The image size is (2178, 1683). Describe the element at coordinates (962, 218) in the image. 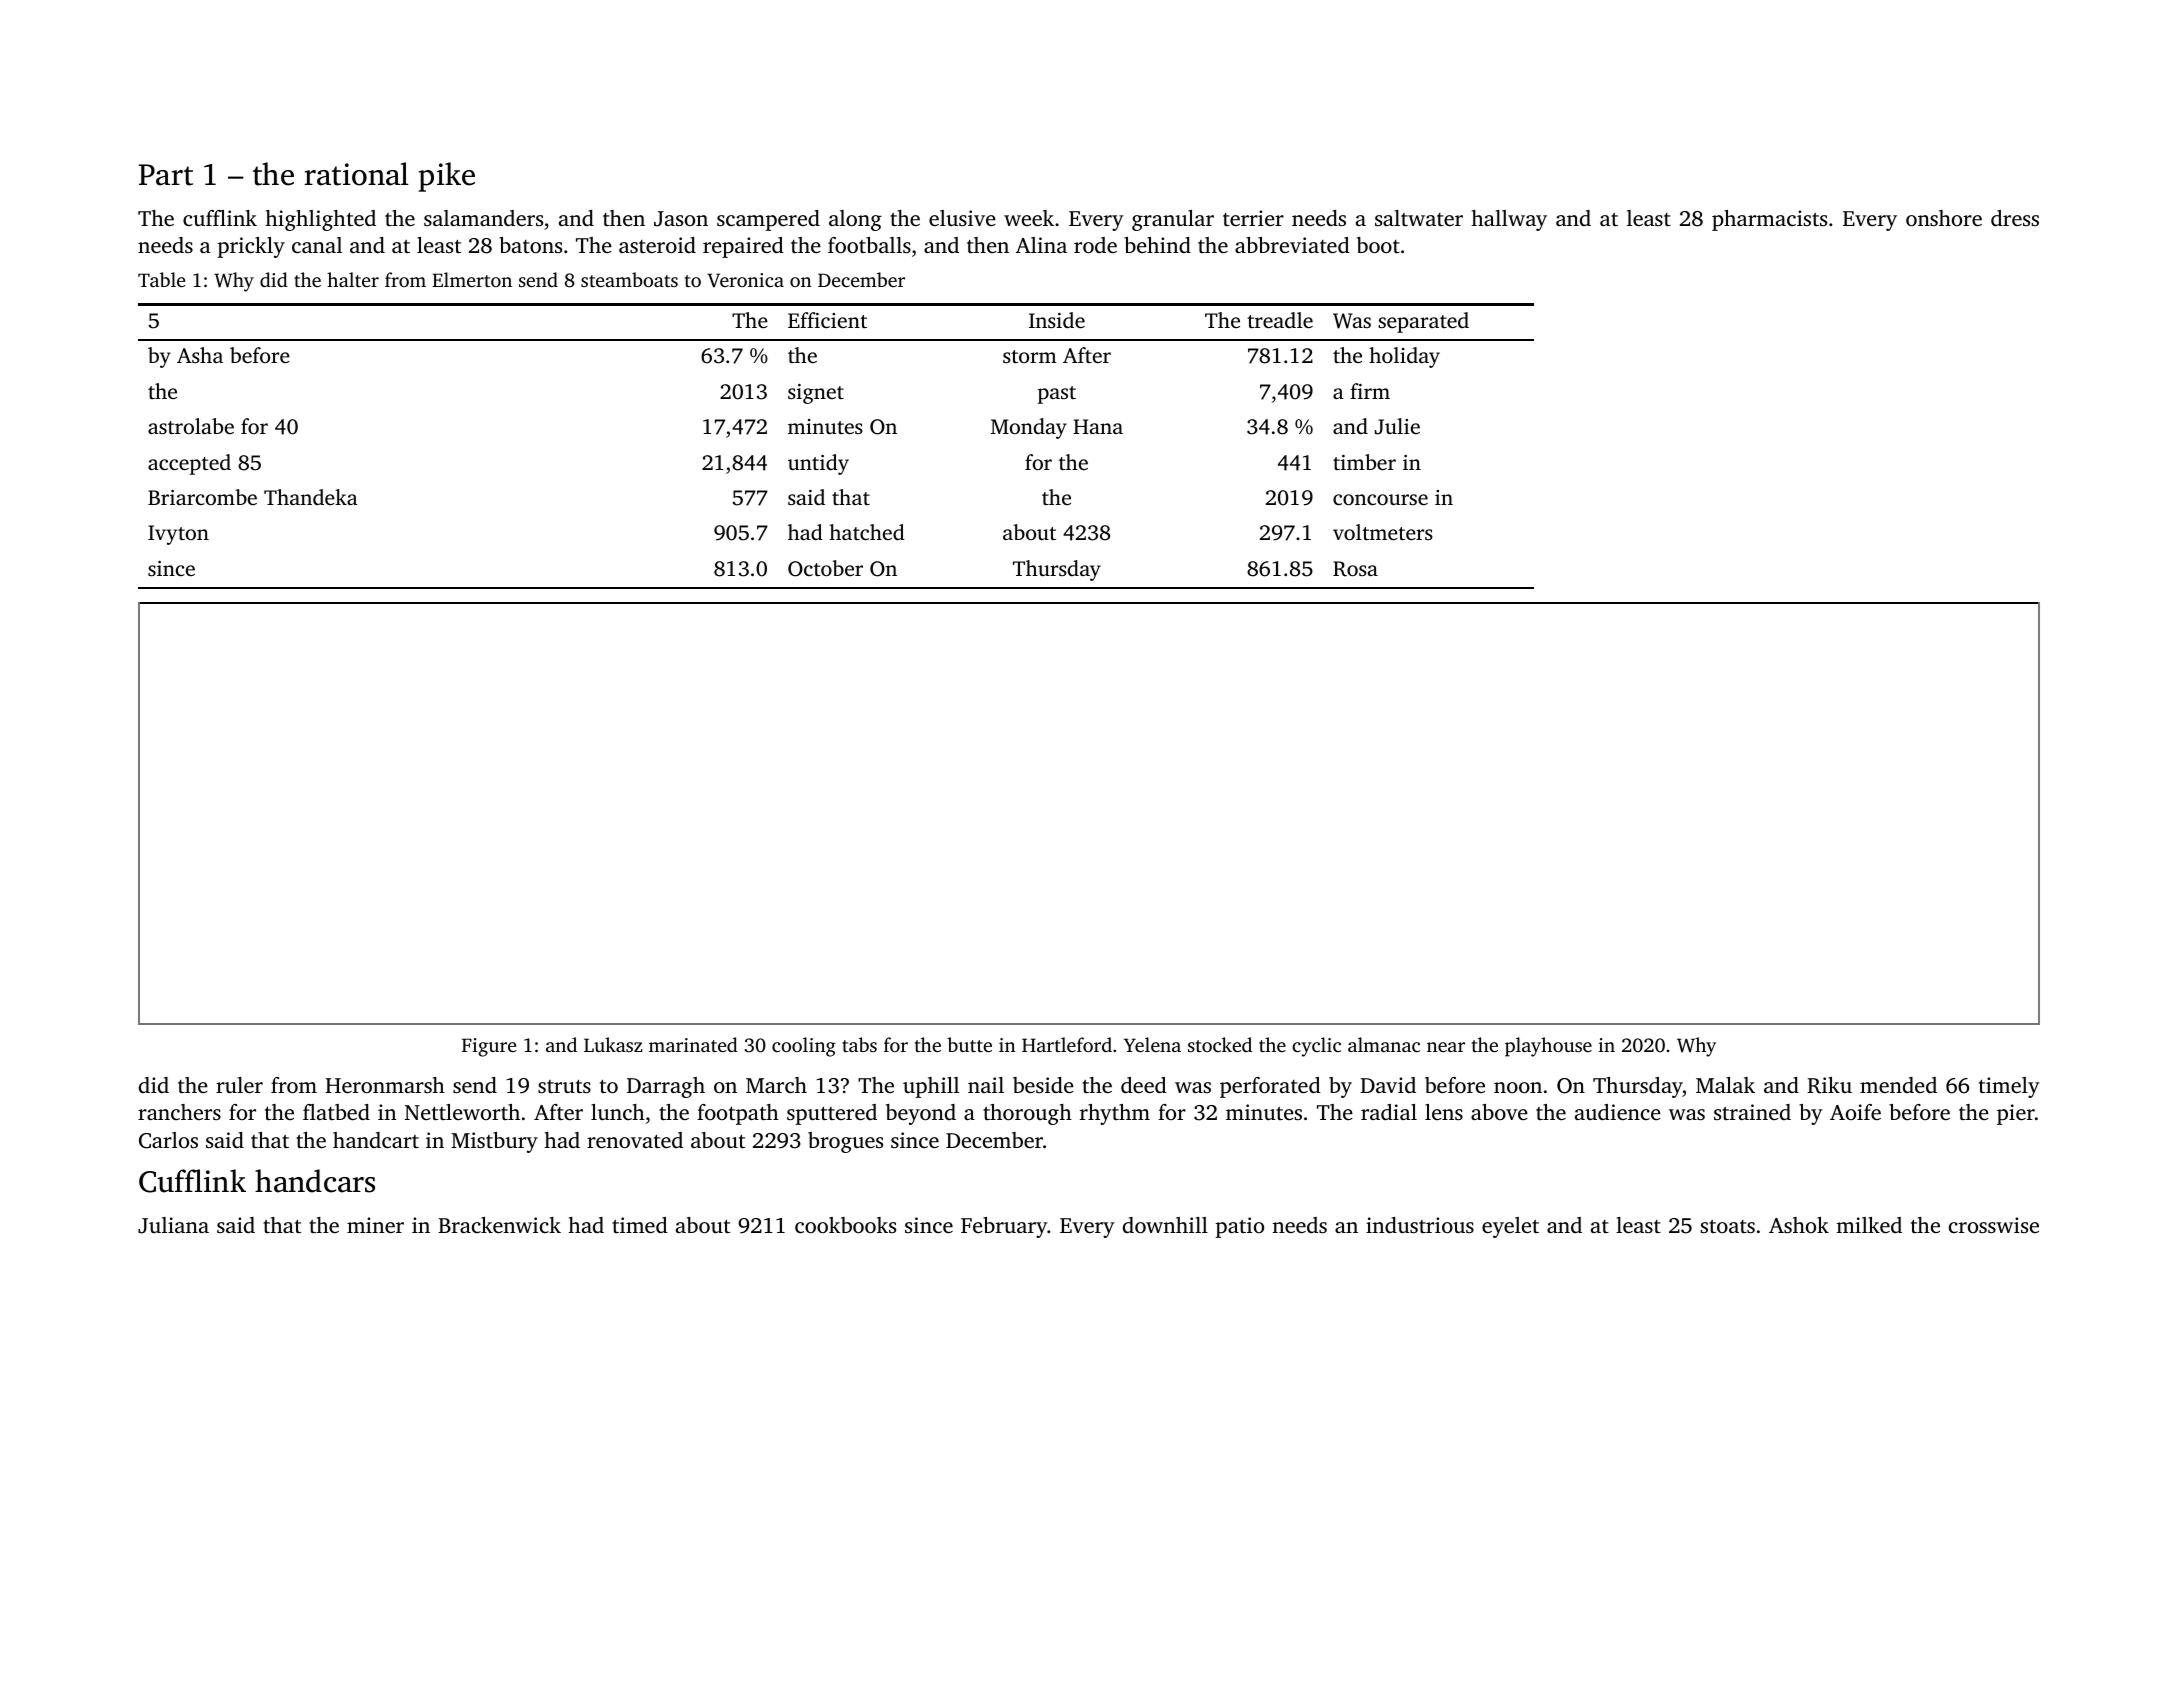

I see `elusive` at that location.
